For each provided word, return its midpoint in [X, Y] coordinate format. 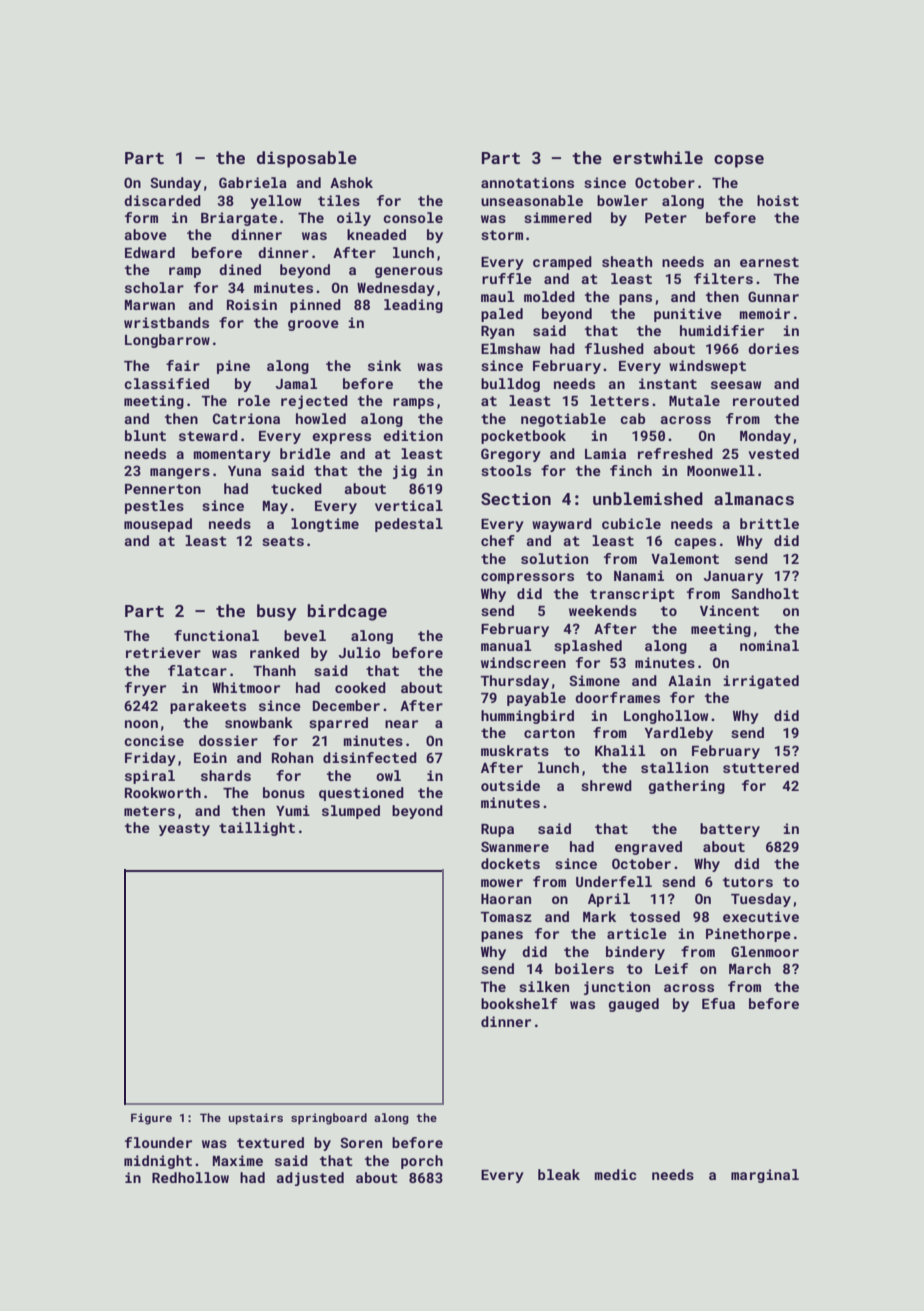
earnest [769, 262]
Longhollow [666, 717]
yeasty [184, 829]
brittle [769, 523]
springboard [329, 1119]
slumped [351, 812]
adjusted [310, 1179]
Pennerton [163, 489]
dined [240, 269]
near [401, 724]
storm [502, 235]
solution [554, 558]
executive [761, 916]
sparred [338, 724]
